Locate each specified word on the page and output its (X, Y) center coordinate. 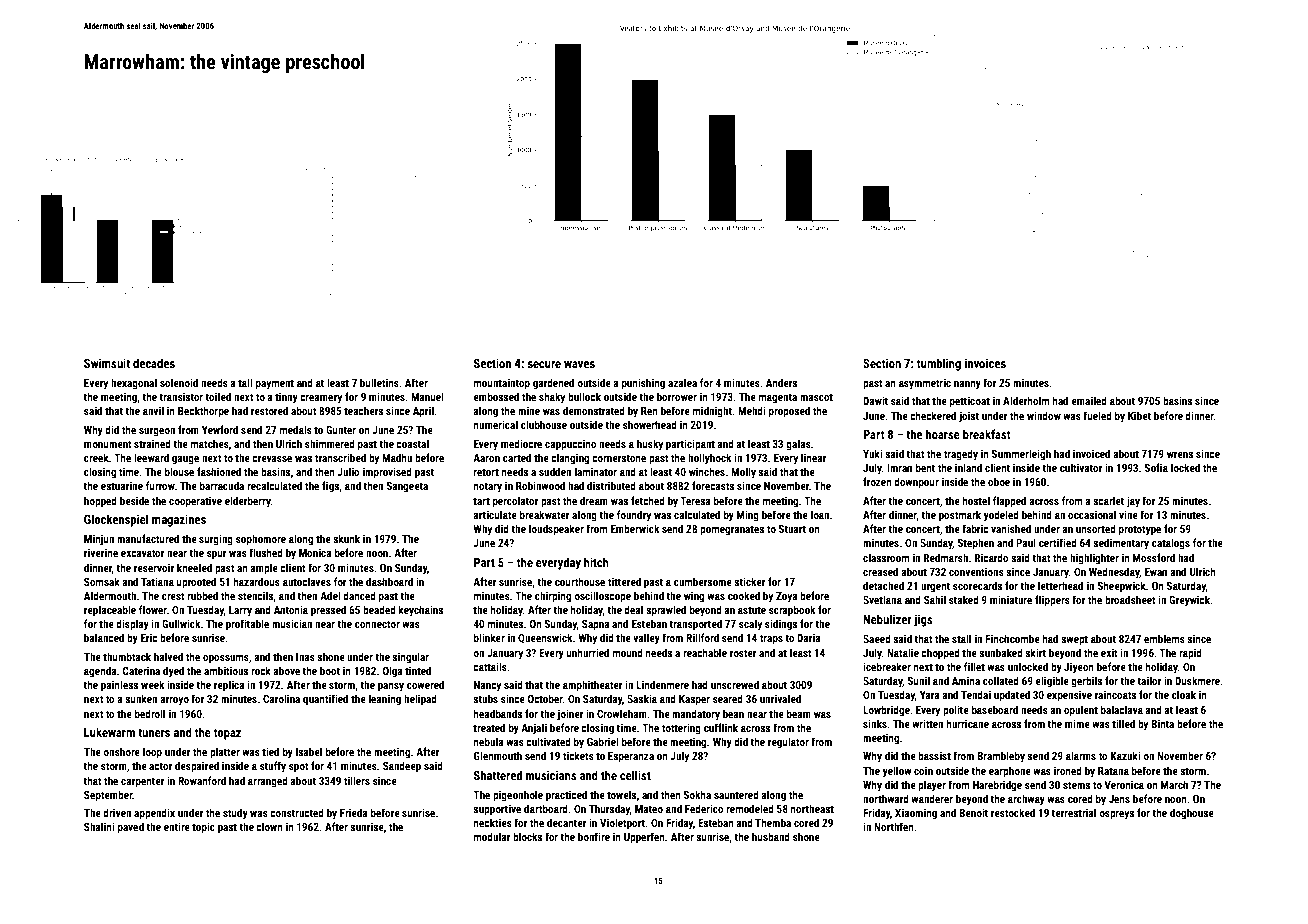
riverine (101, 553)
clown (269, 826)
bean (733, 713)
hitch (596, 562)
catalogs (1171, 543)
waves (579, 364)
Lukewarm (109, 732)
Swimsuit (107, 363)
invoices (985, 363)
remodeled (750, 808)
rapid (1190, 654)
